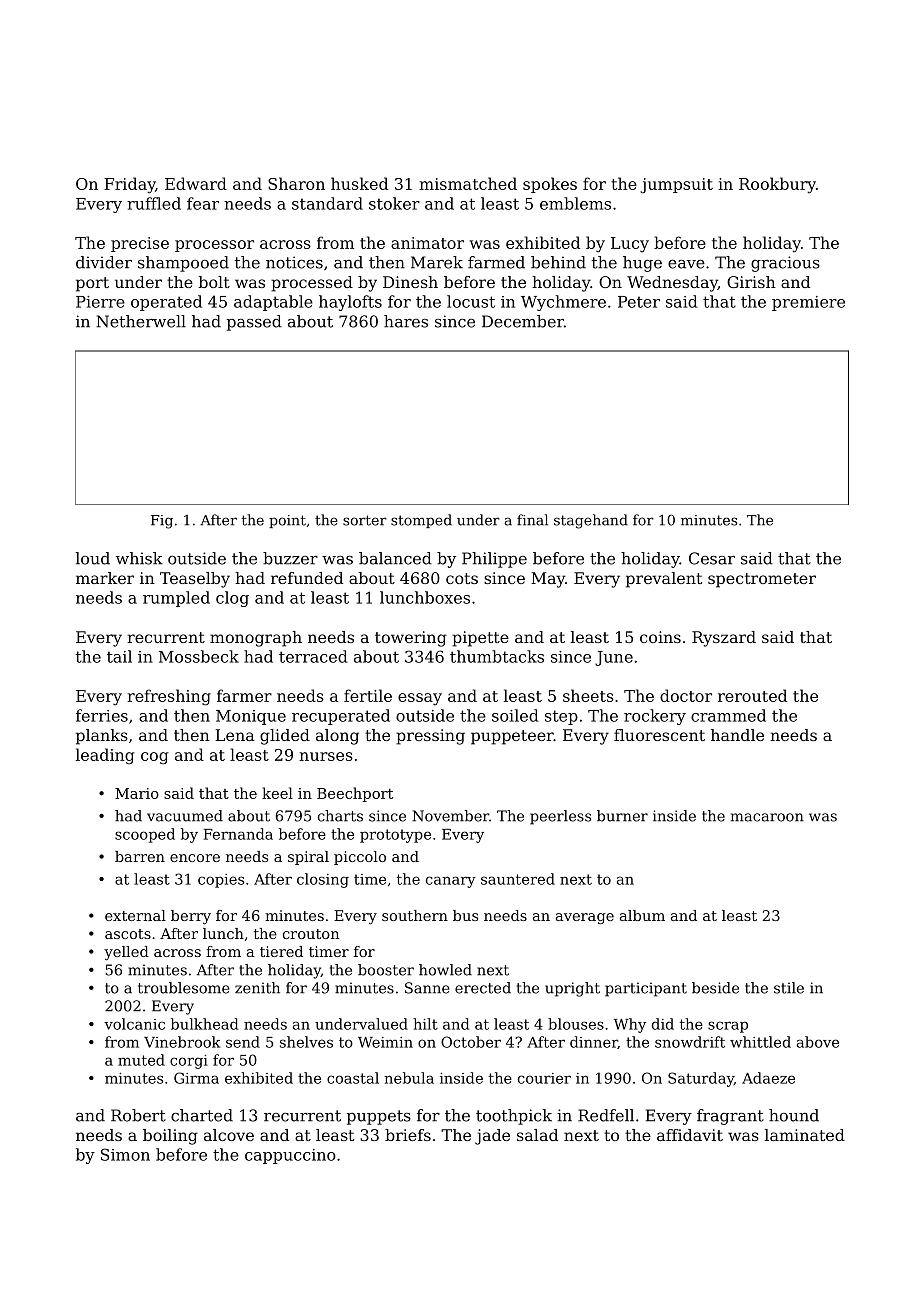  Describe the element at coordinates (512, 737) in the screenshot. I see `puppeteer` at that location.
